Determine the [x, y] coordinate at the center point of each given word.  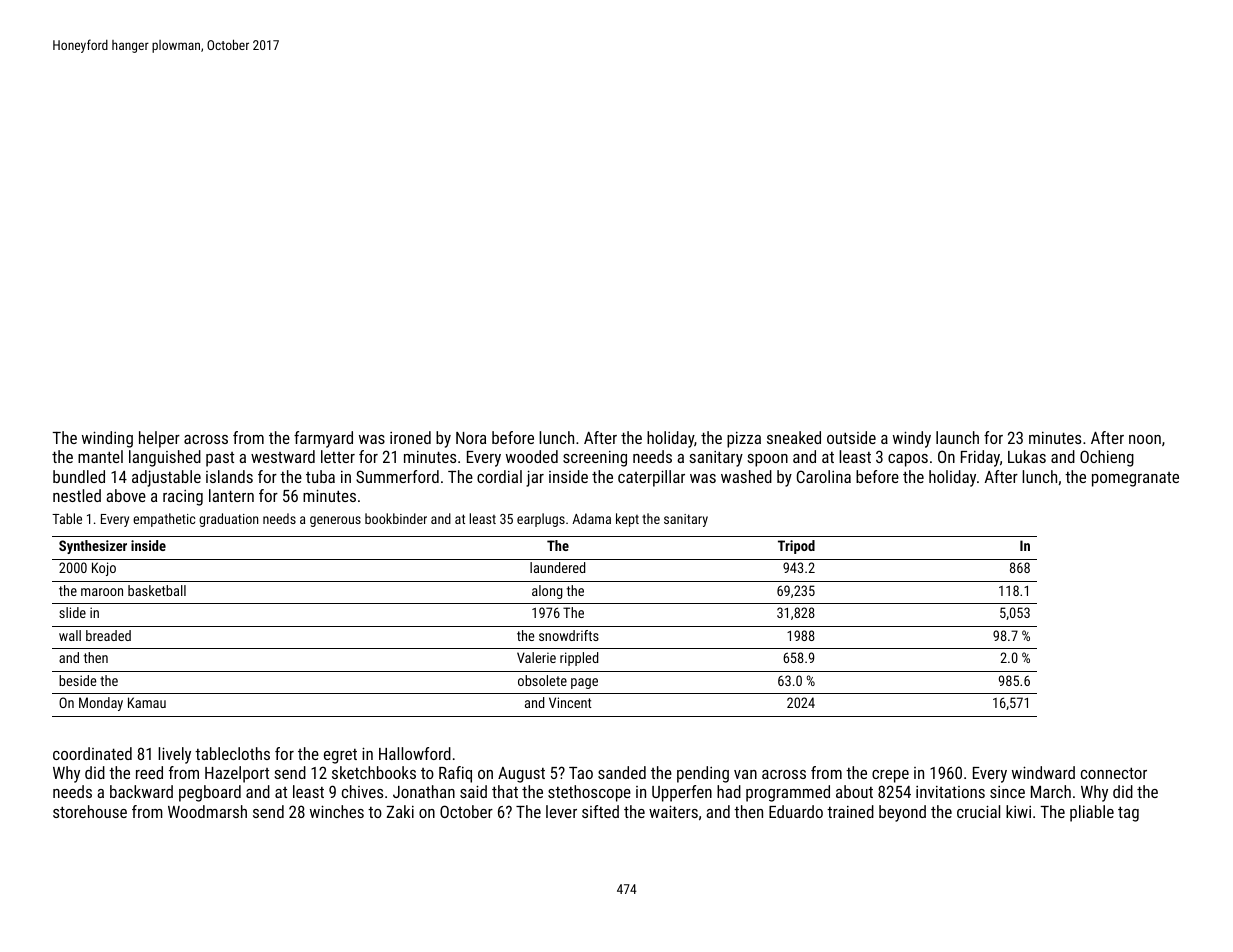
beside [77, 680]
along [547, 592]
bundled [79, 476]
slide [72, 612]
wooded [532, 456]
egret [340, 756]
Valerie [536, 657]
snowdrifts [569, 635]
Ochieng [1107, 458]
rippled [579, 659]
